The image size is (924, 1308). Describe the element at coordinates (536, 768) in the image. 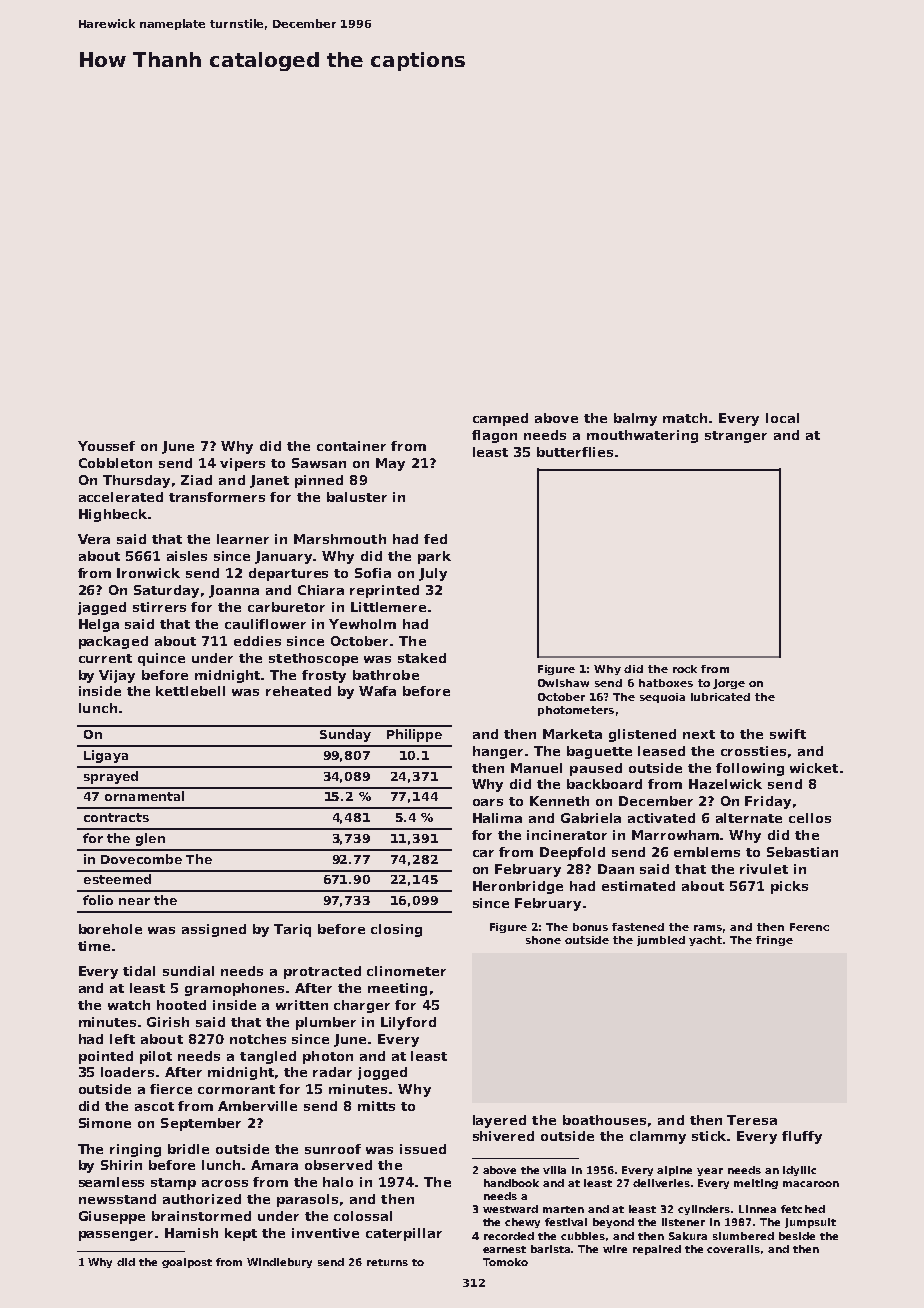

I see `Manuel` at that location.
